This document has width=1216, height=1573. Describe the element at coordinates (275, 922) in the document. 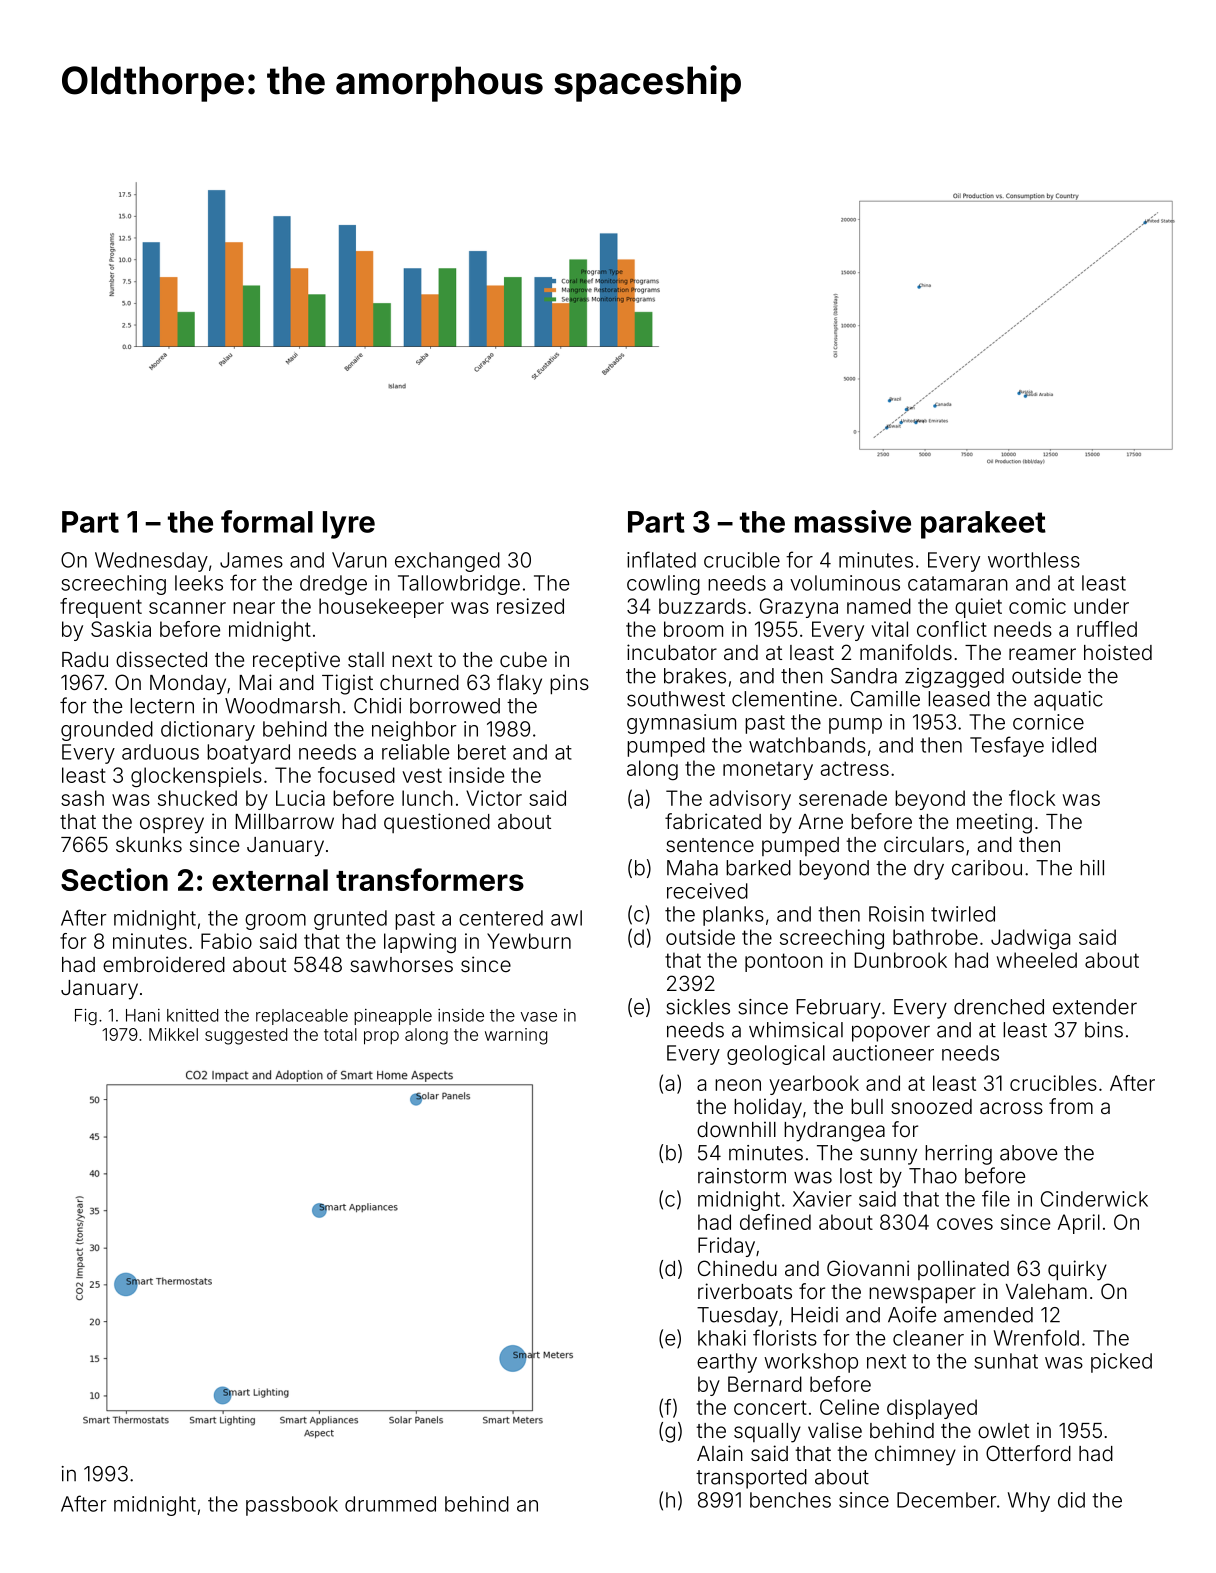

I see `groom` at that location.
